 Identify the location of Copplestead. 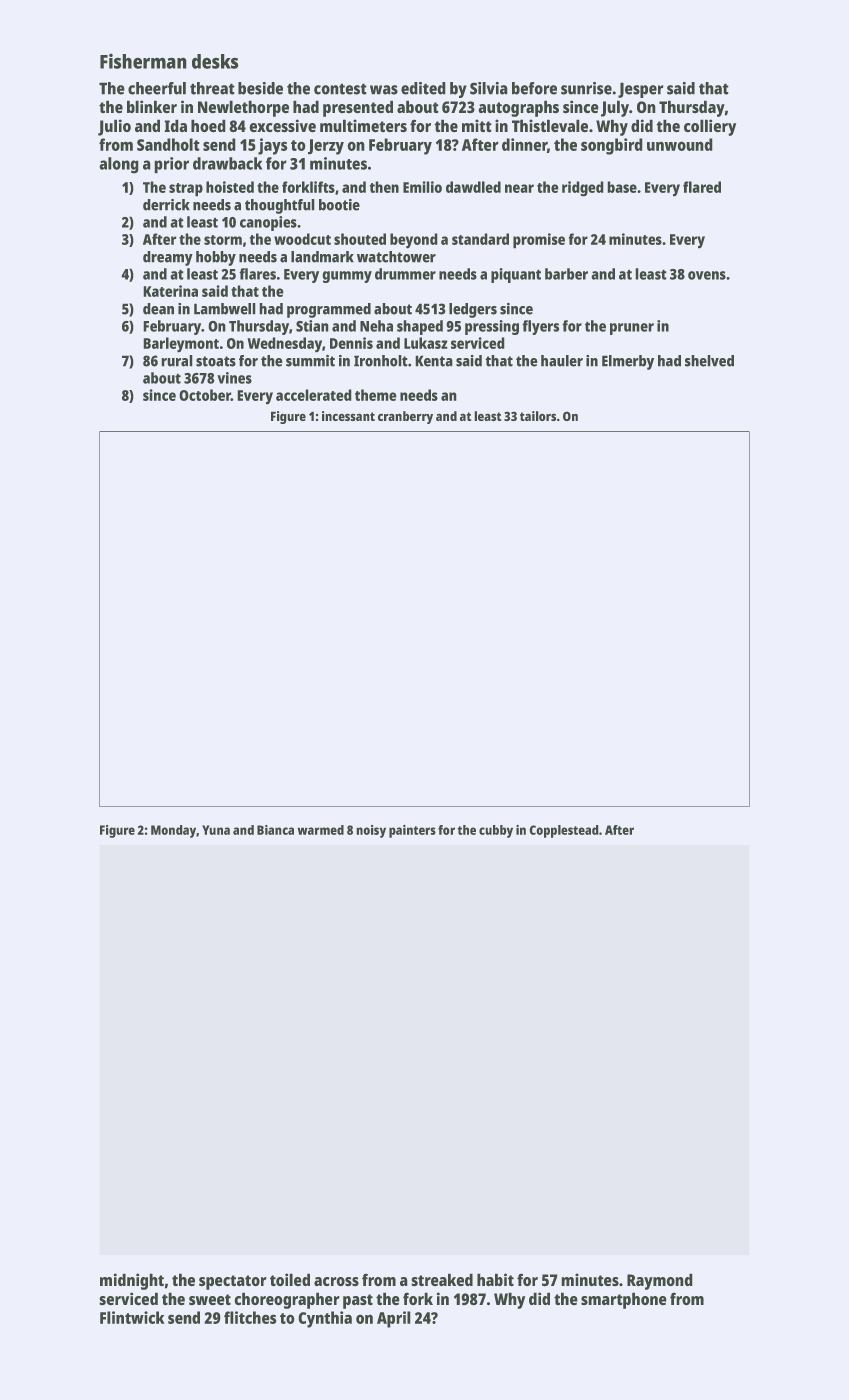
(564, 831).
